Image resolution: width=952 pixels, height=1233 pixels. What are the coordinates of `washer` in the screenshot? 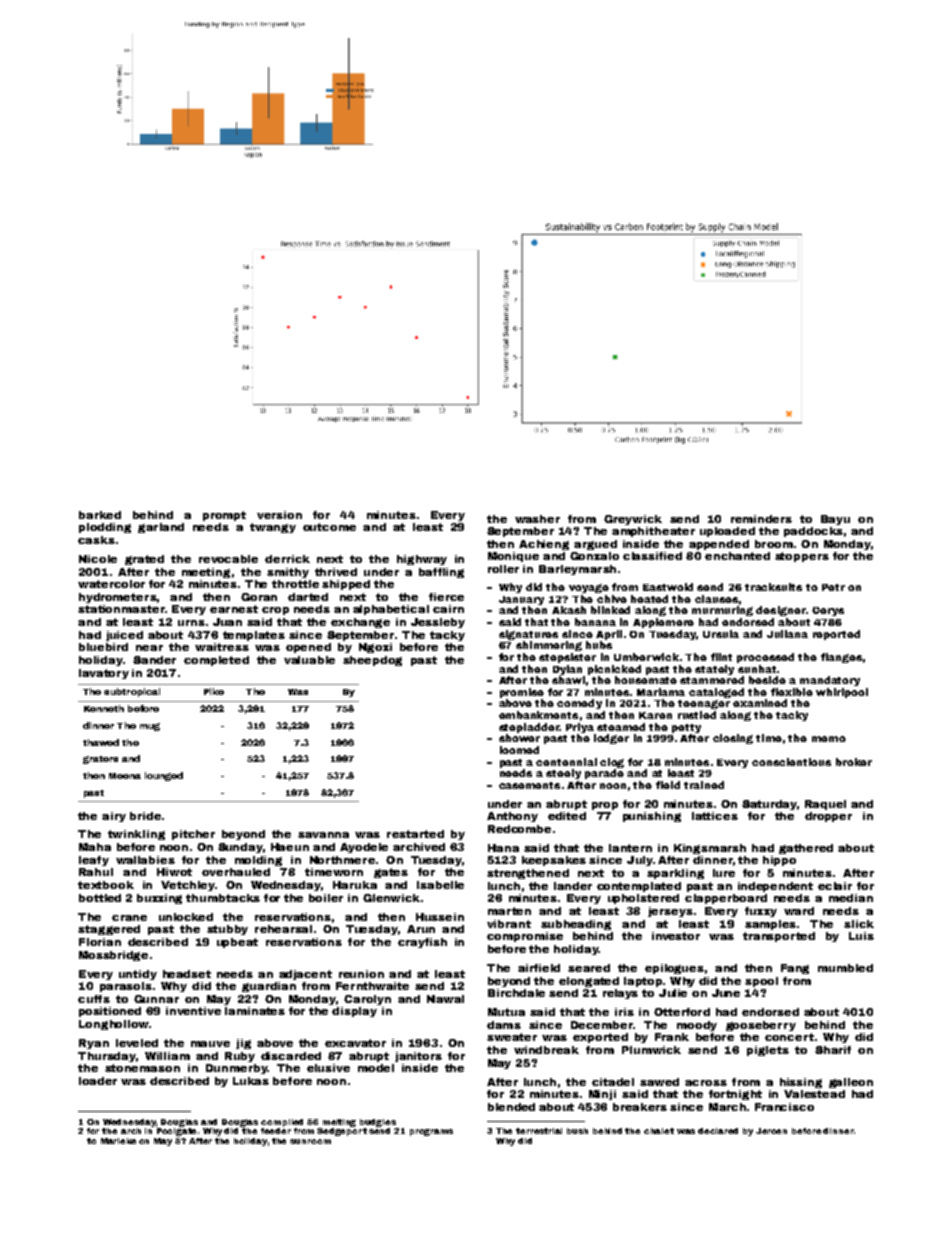 It's located at (537, 519).
